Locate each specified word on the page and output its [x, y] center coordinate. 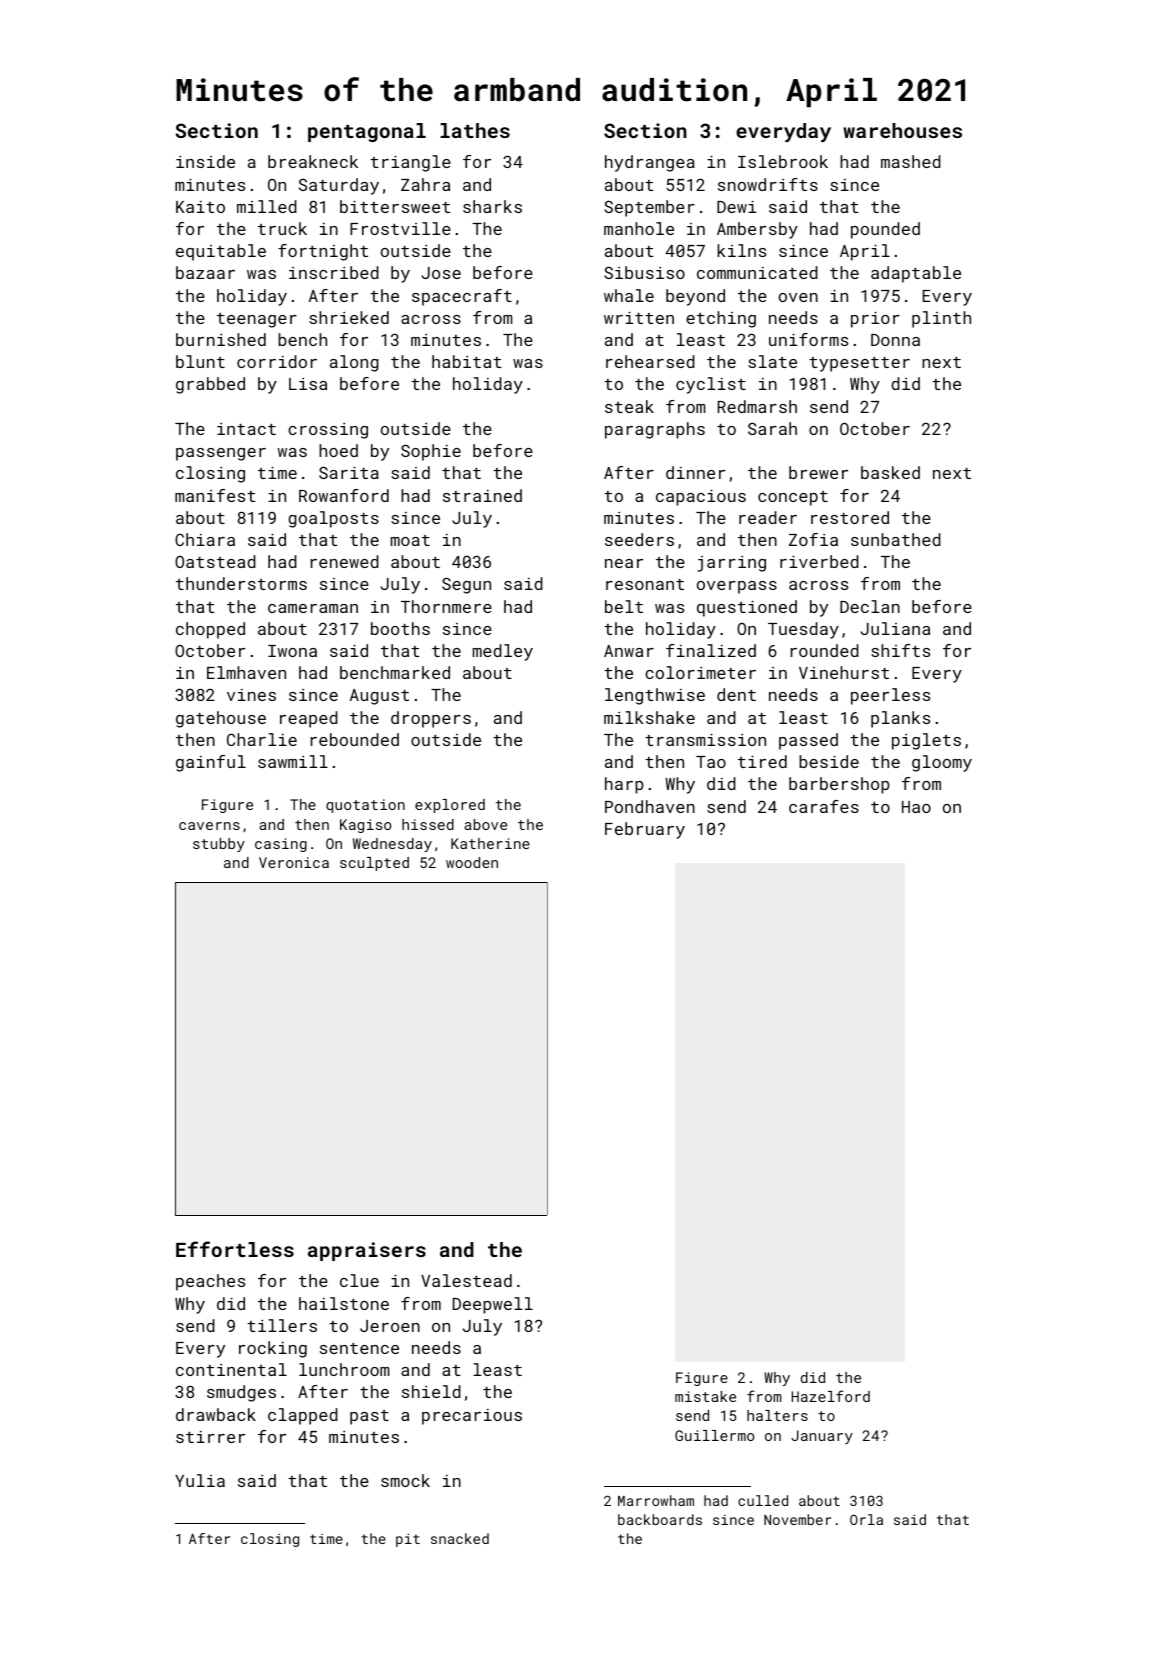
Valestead [466, 1280]
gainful [211, 763]
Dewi [736, 206]
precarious [472, 1417]
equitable [221, 252]
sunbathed [896, 539]
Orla [866, 1519]
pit [408, 1540]
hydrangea [650, 163]
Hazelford [831, 1396]
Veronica [294, 862]
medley [503, 652]
